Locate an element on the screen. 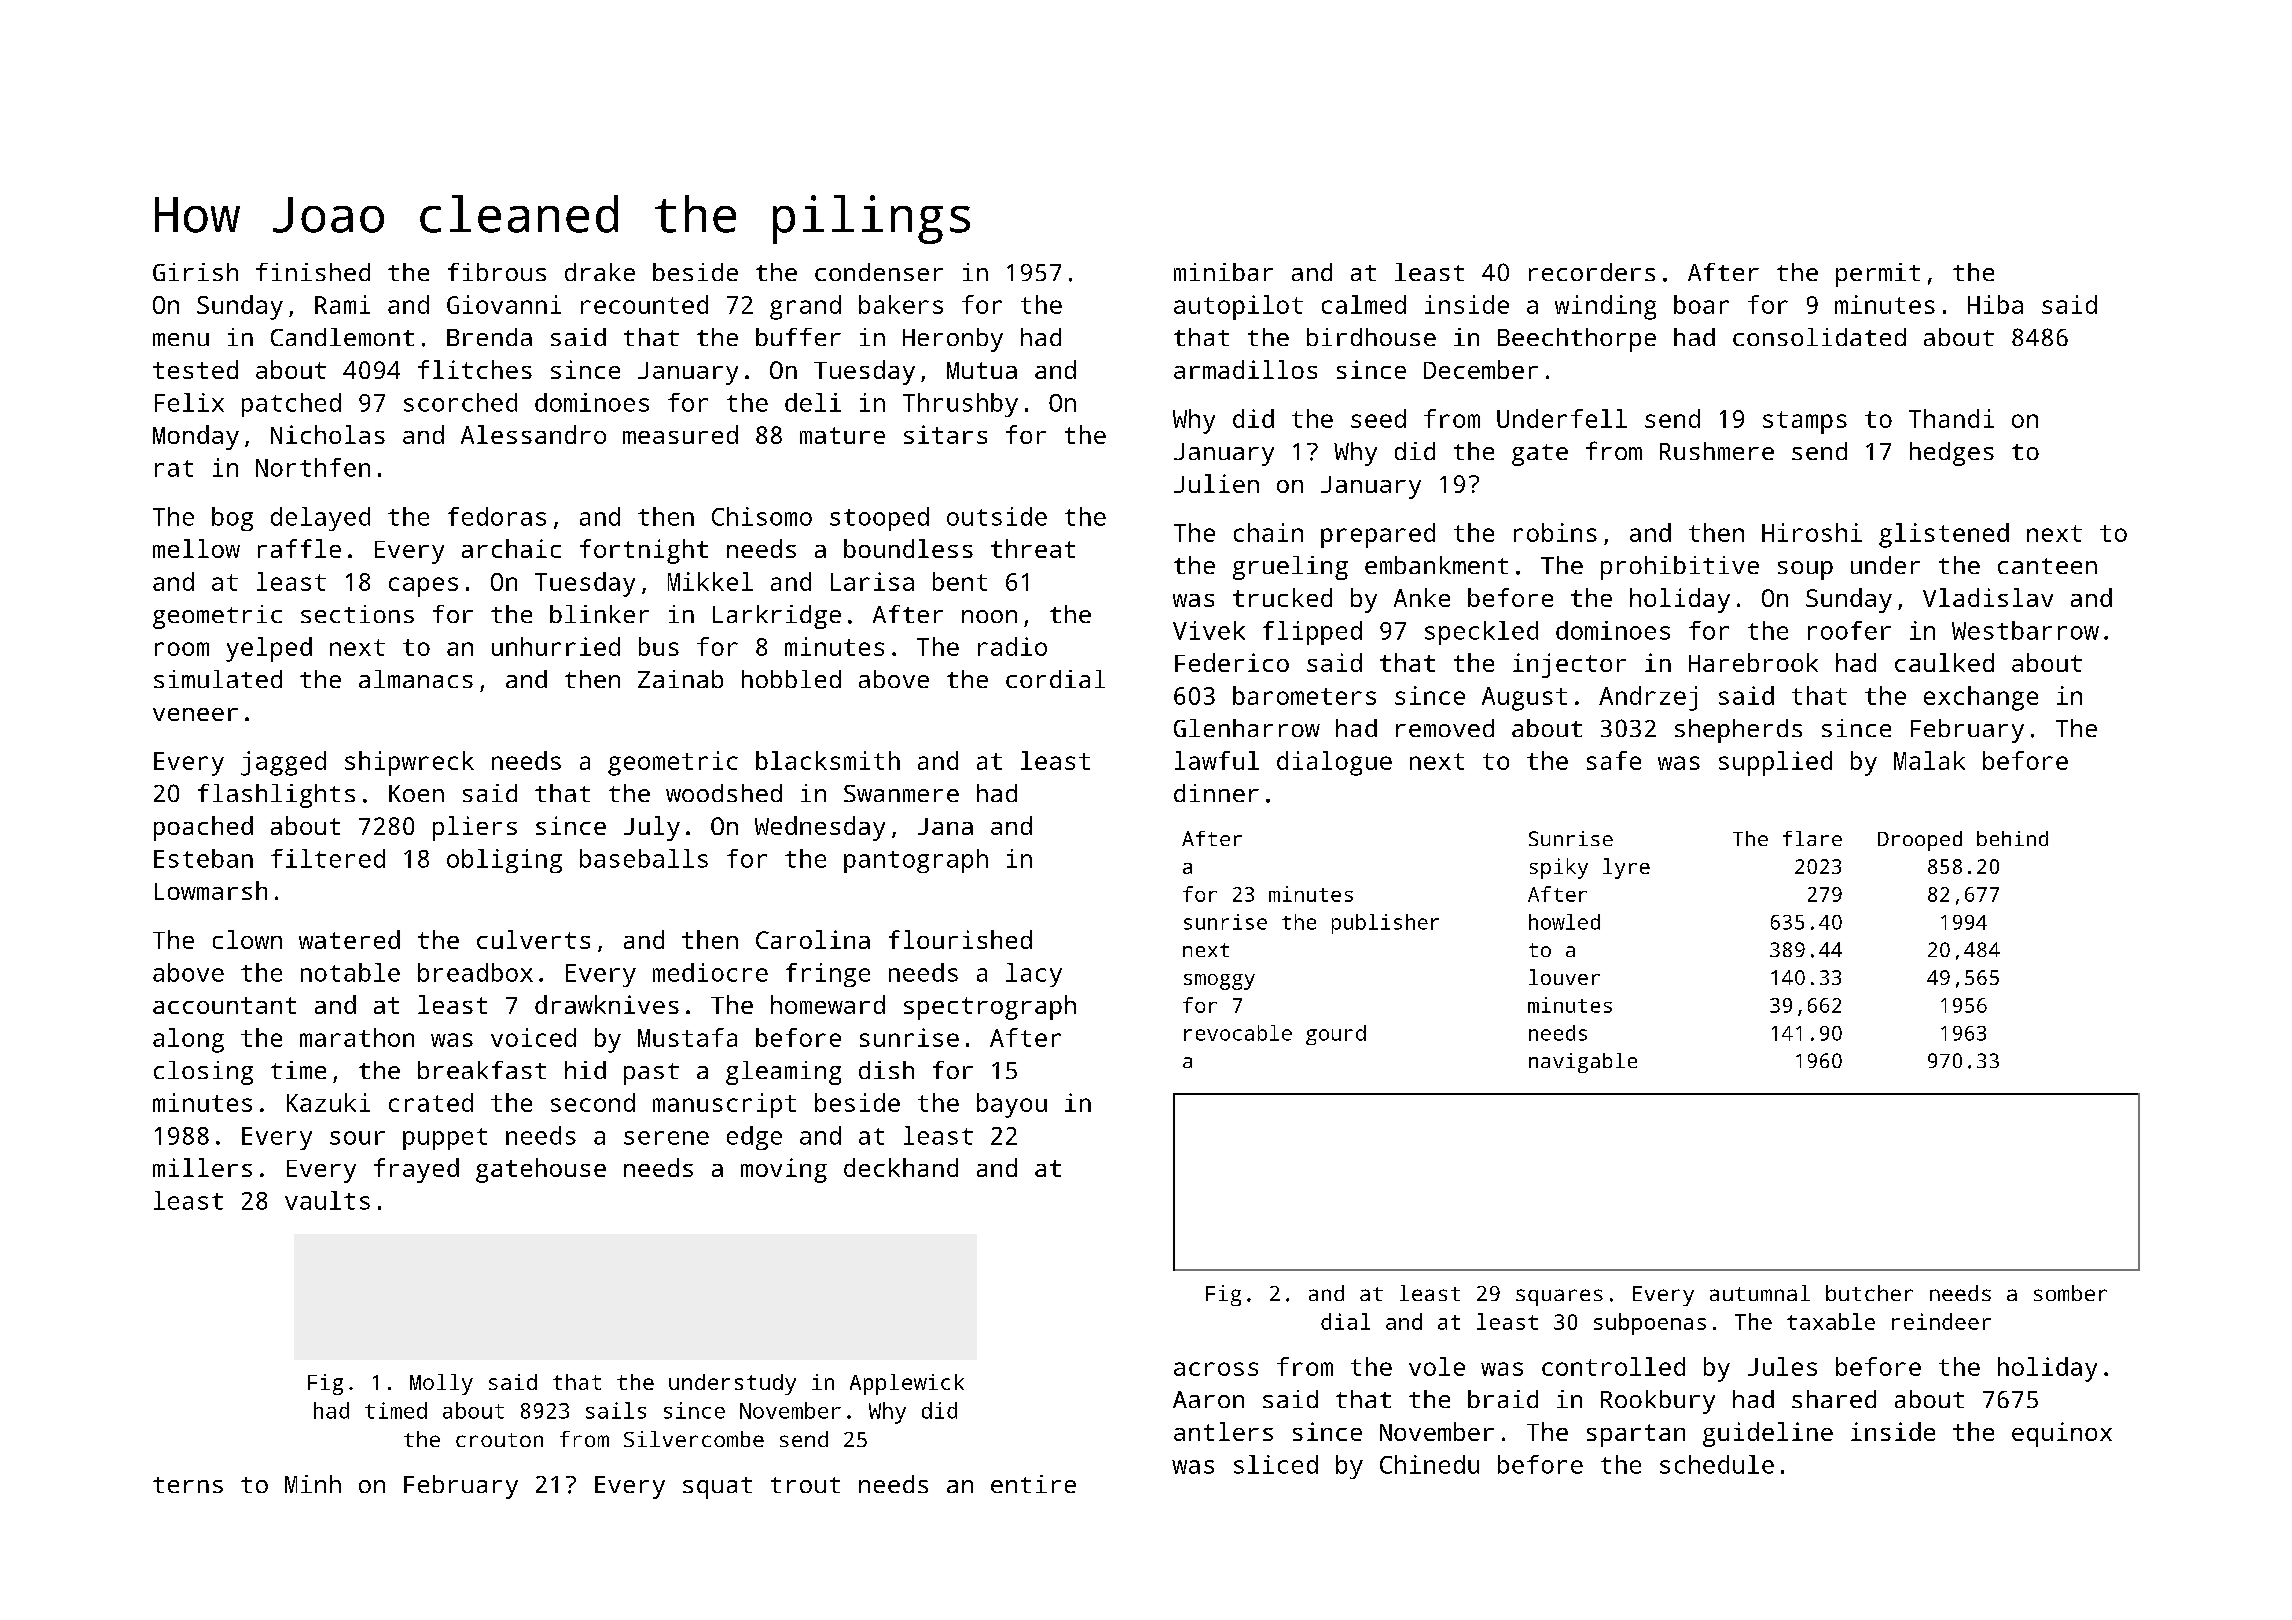  deckhand is located at coordinates (901, 1167).
